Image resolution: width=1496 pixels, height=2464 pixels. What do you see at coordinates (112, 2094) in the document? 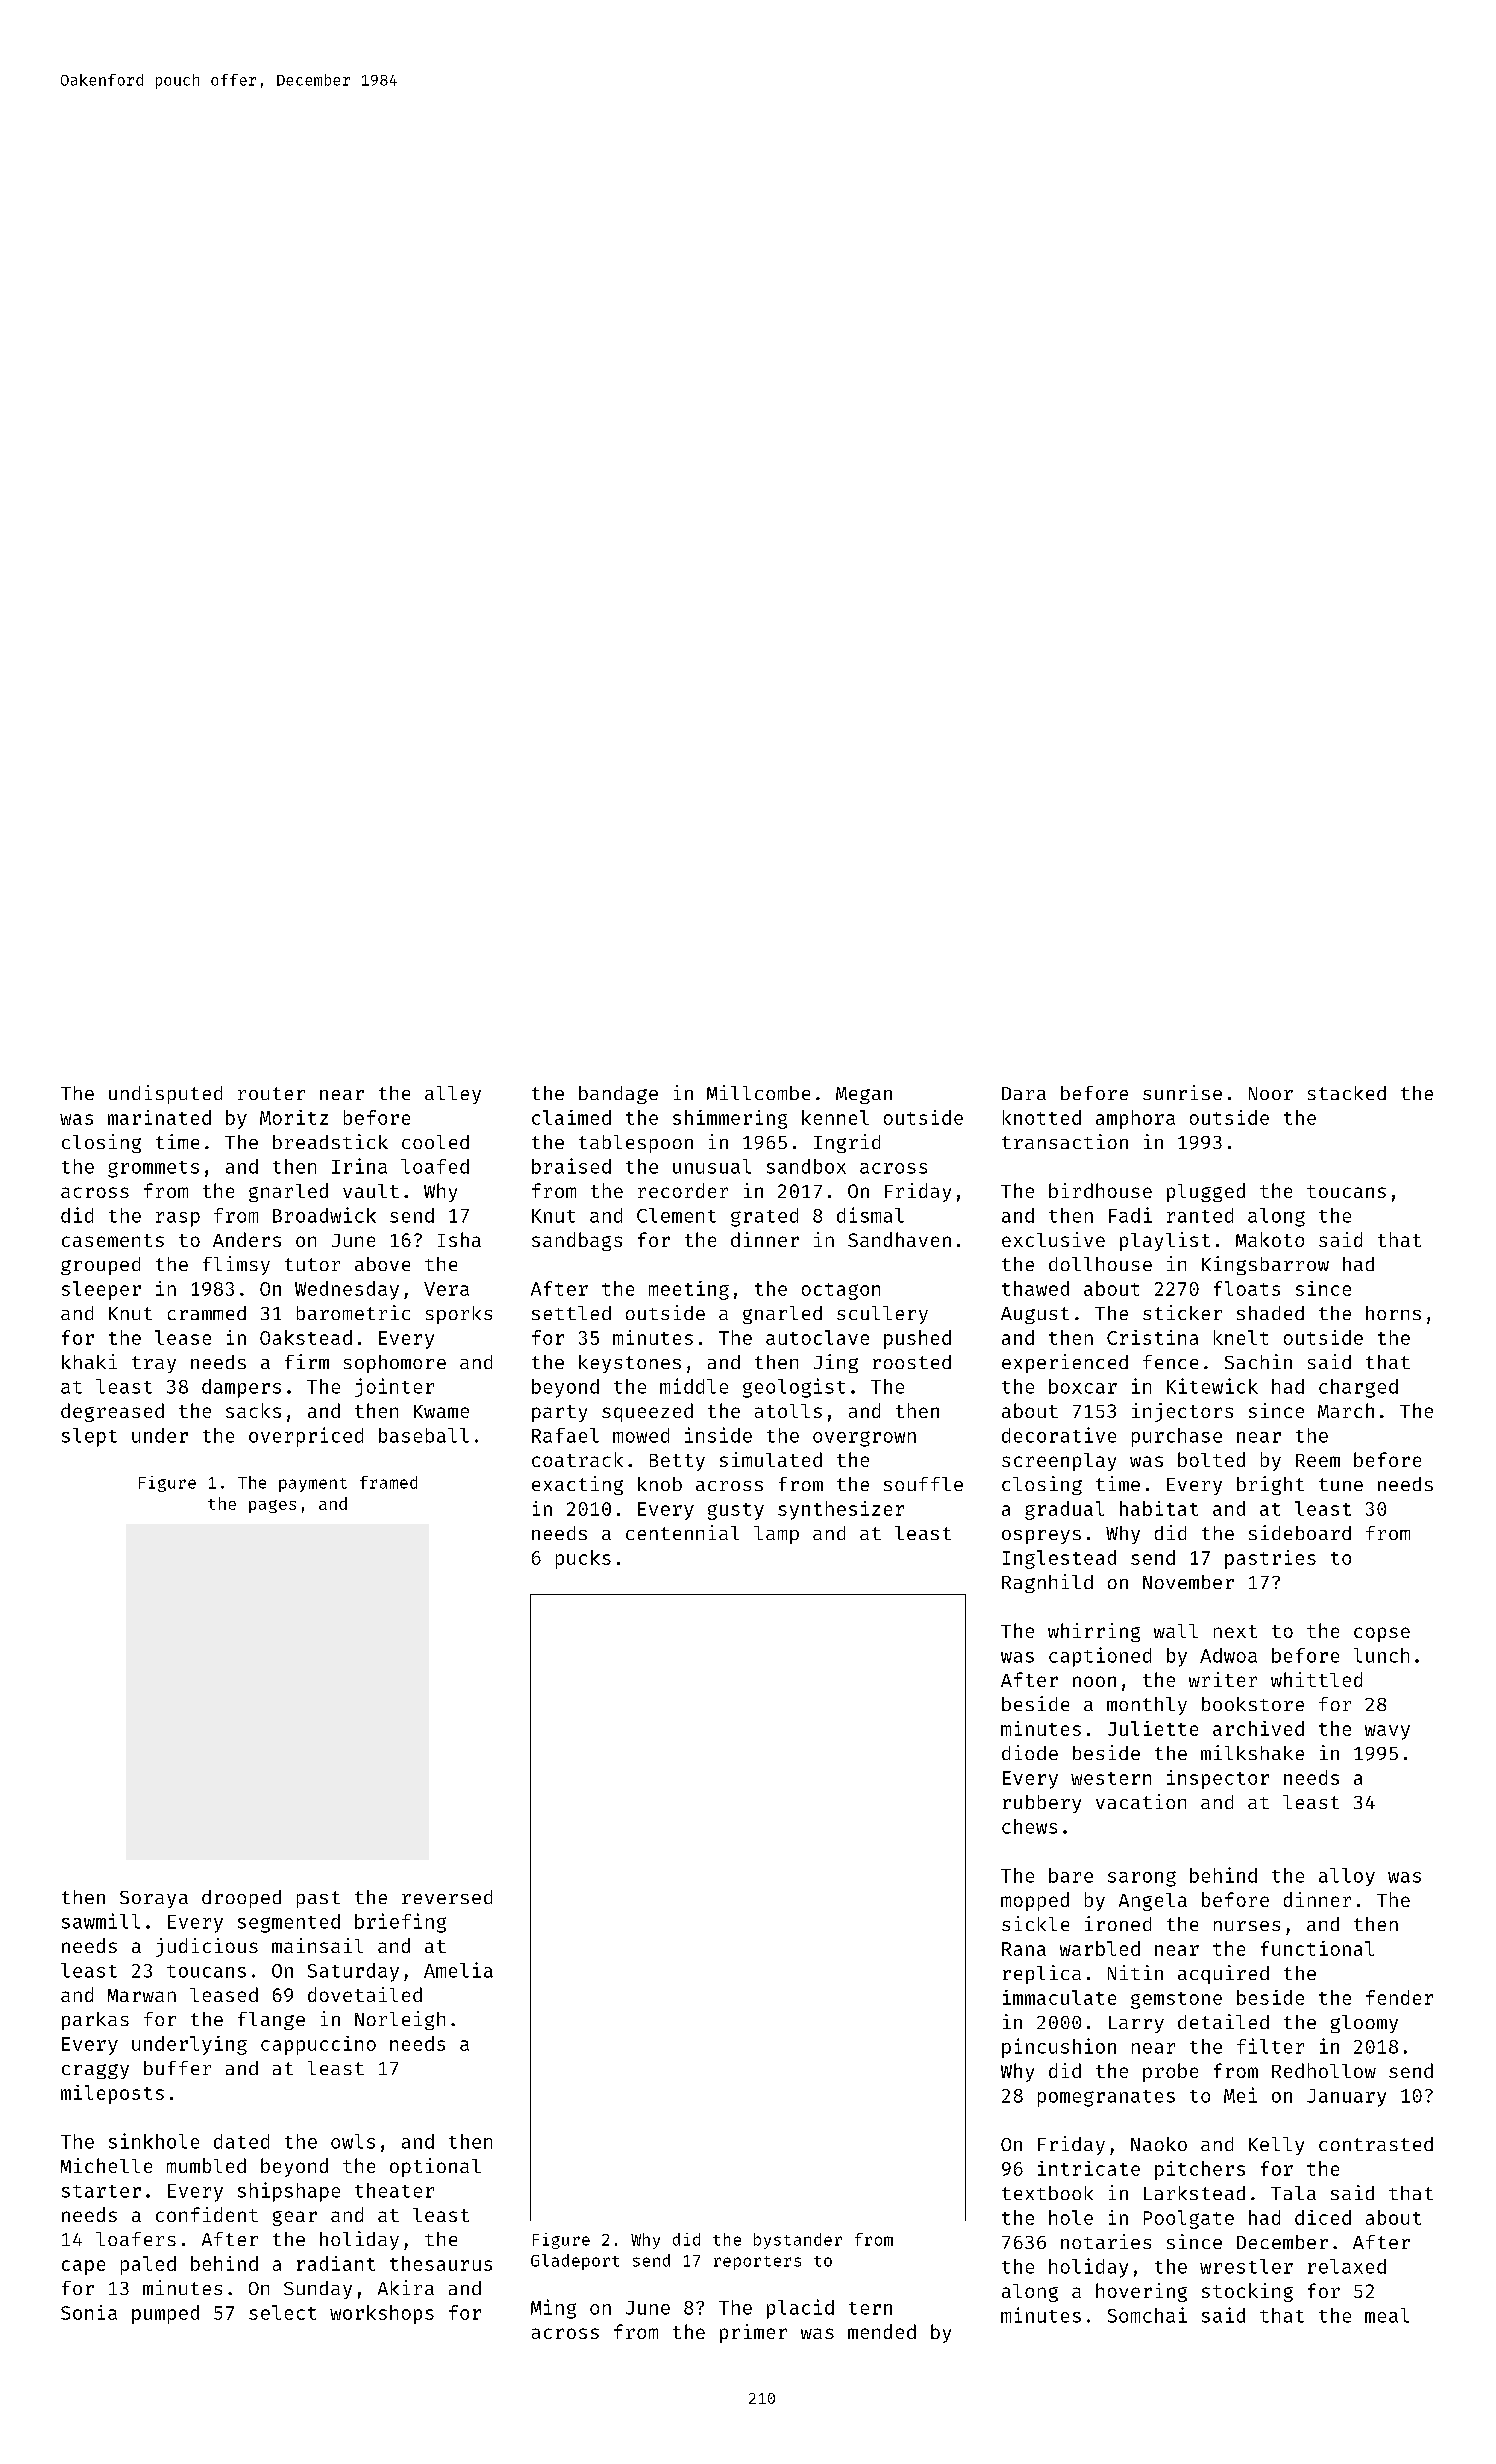
I see `mileposts` at bounding box center [112, 2094].
